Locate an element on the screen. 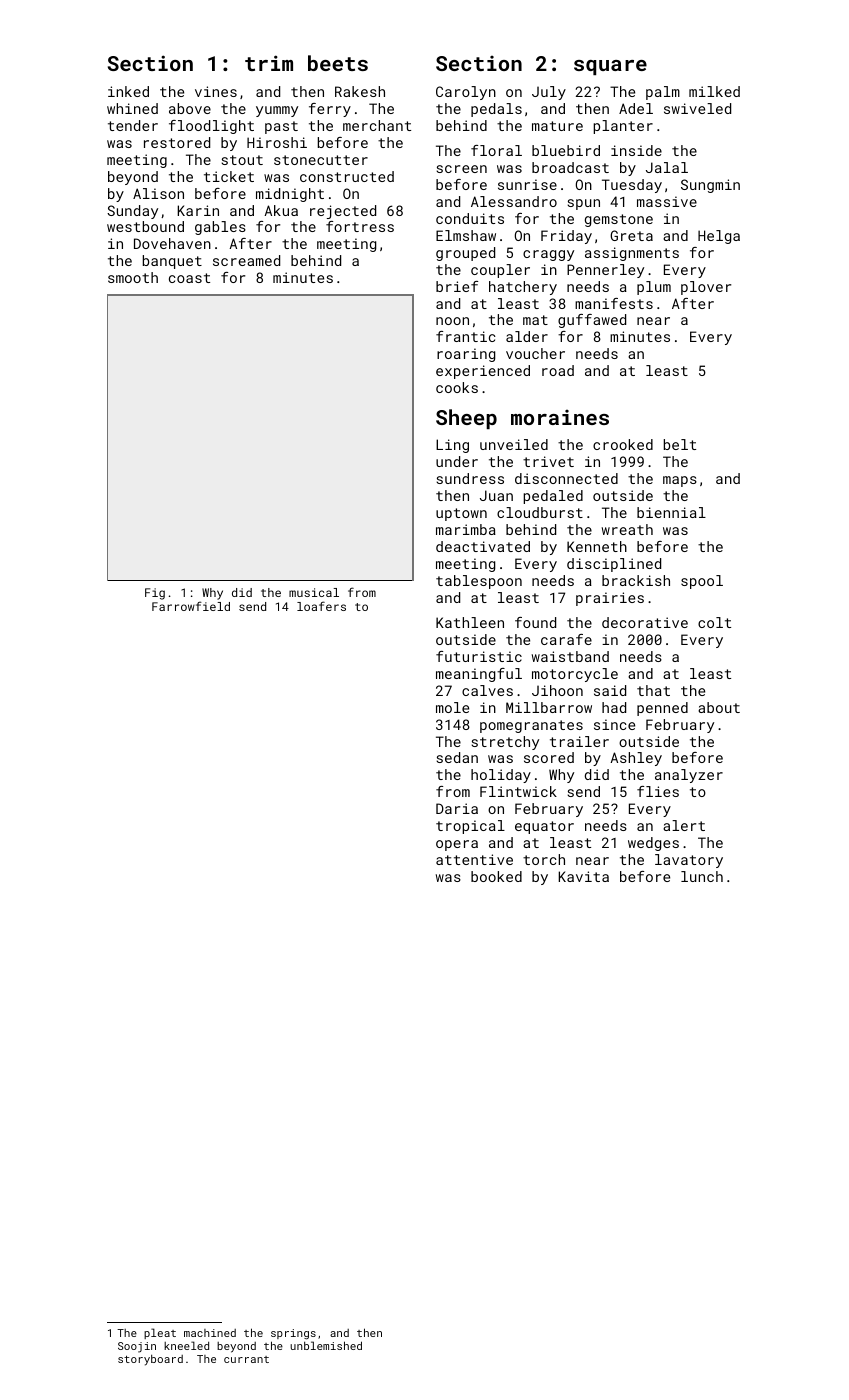  Farrowfield is located at coordinates (191, 606).
